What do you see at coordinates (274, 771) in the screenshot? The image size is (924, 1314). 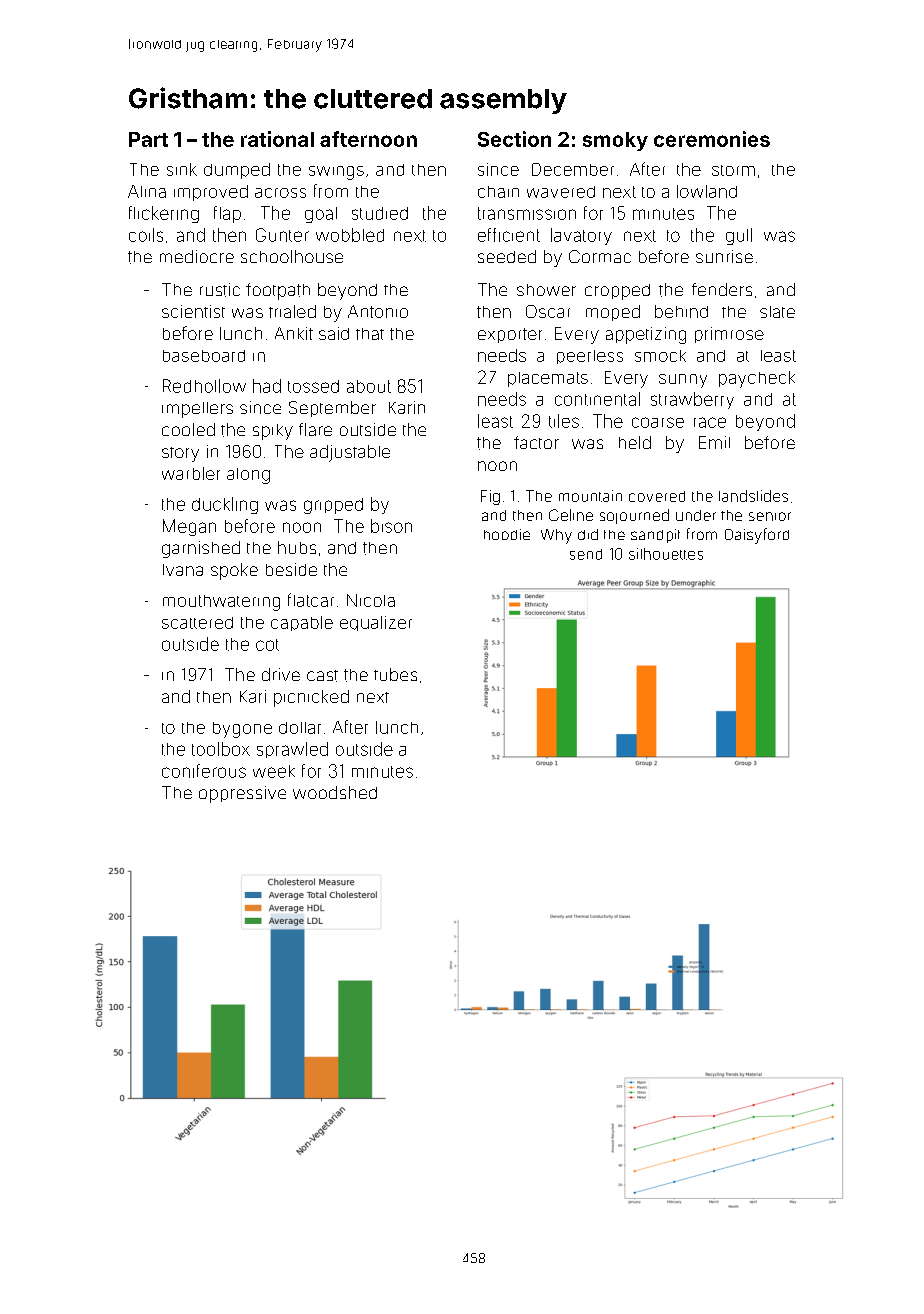 I see `week` at bounding box center [274, 771].
